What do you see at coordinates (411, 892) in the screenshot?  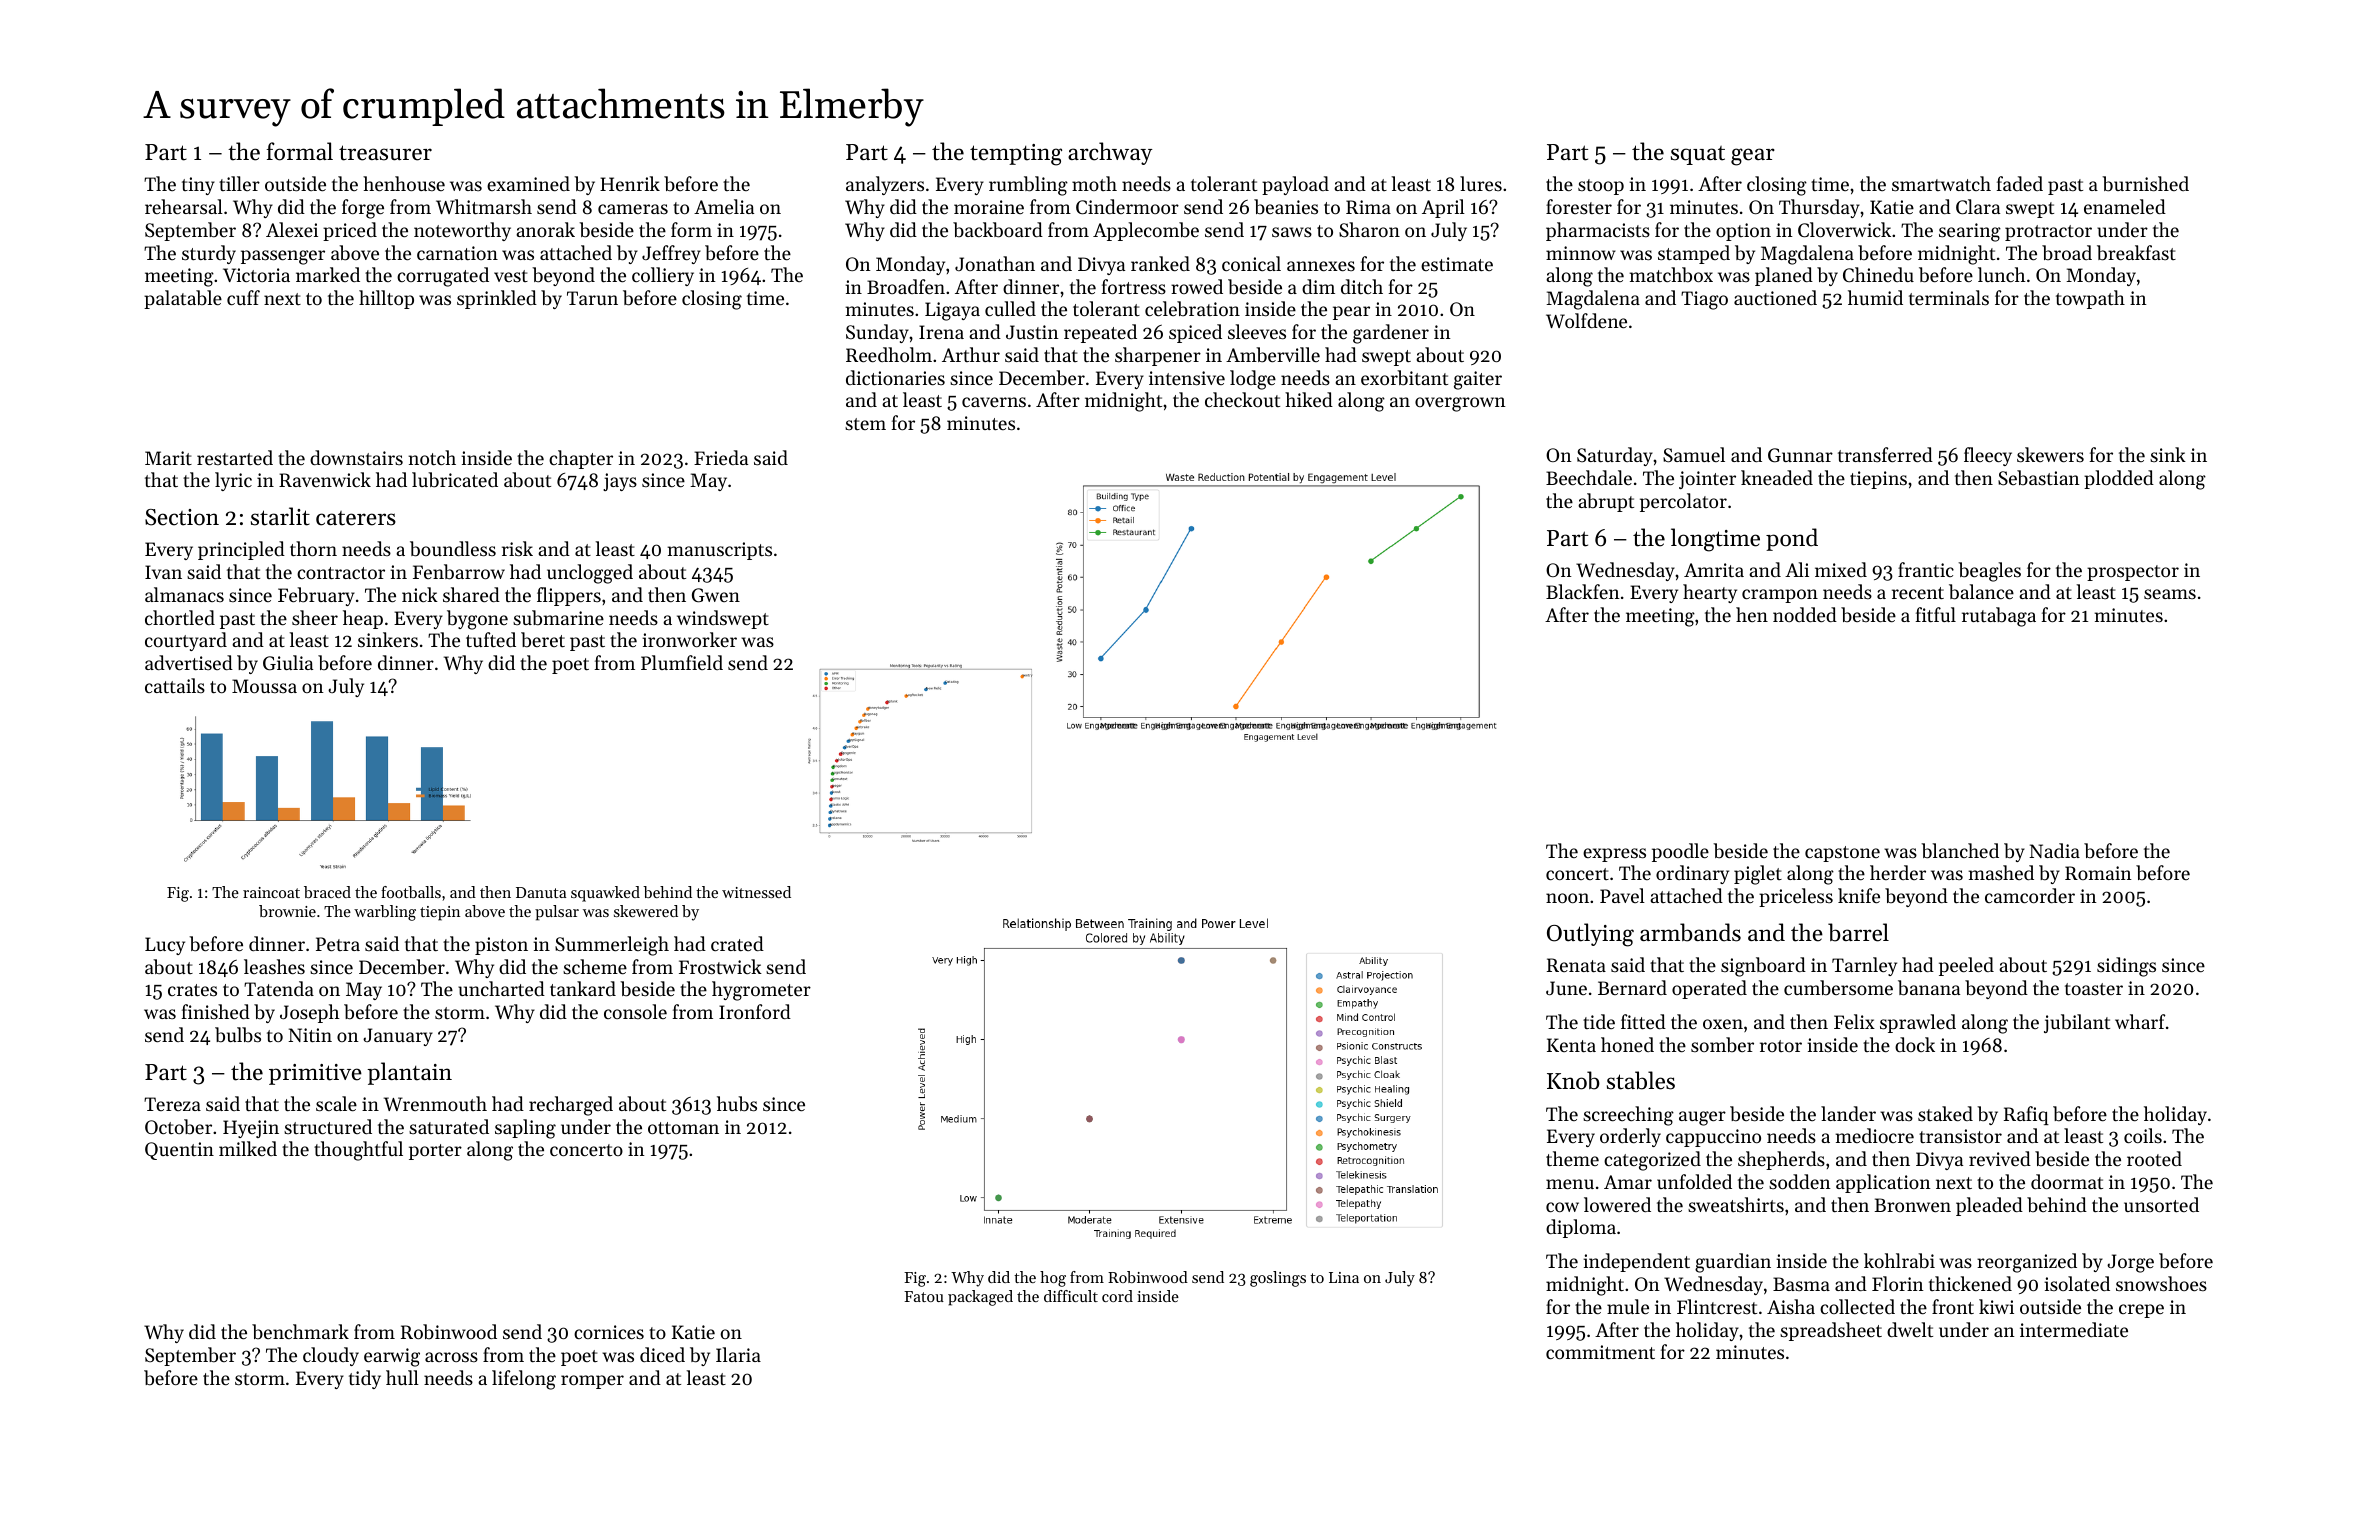 I see `footballs` at bounding box center [411, 892].
